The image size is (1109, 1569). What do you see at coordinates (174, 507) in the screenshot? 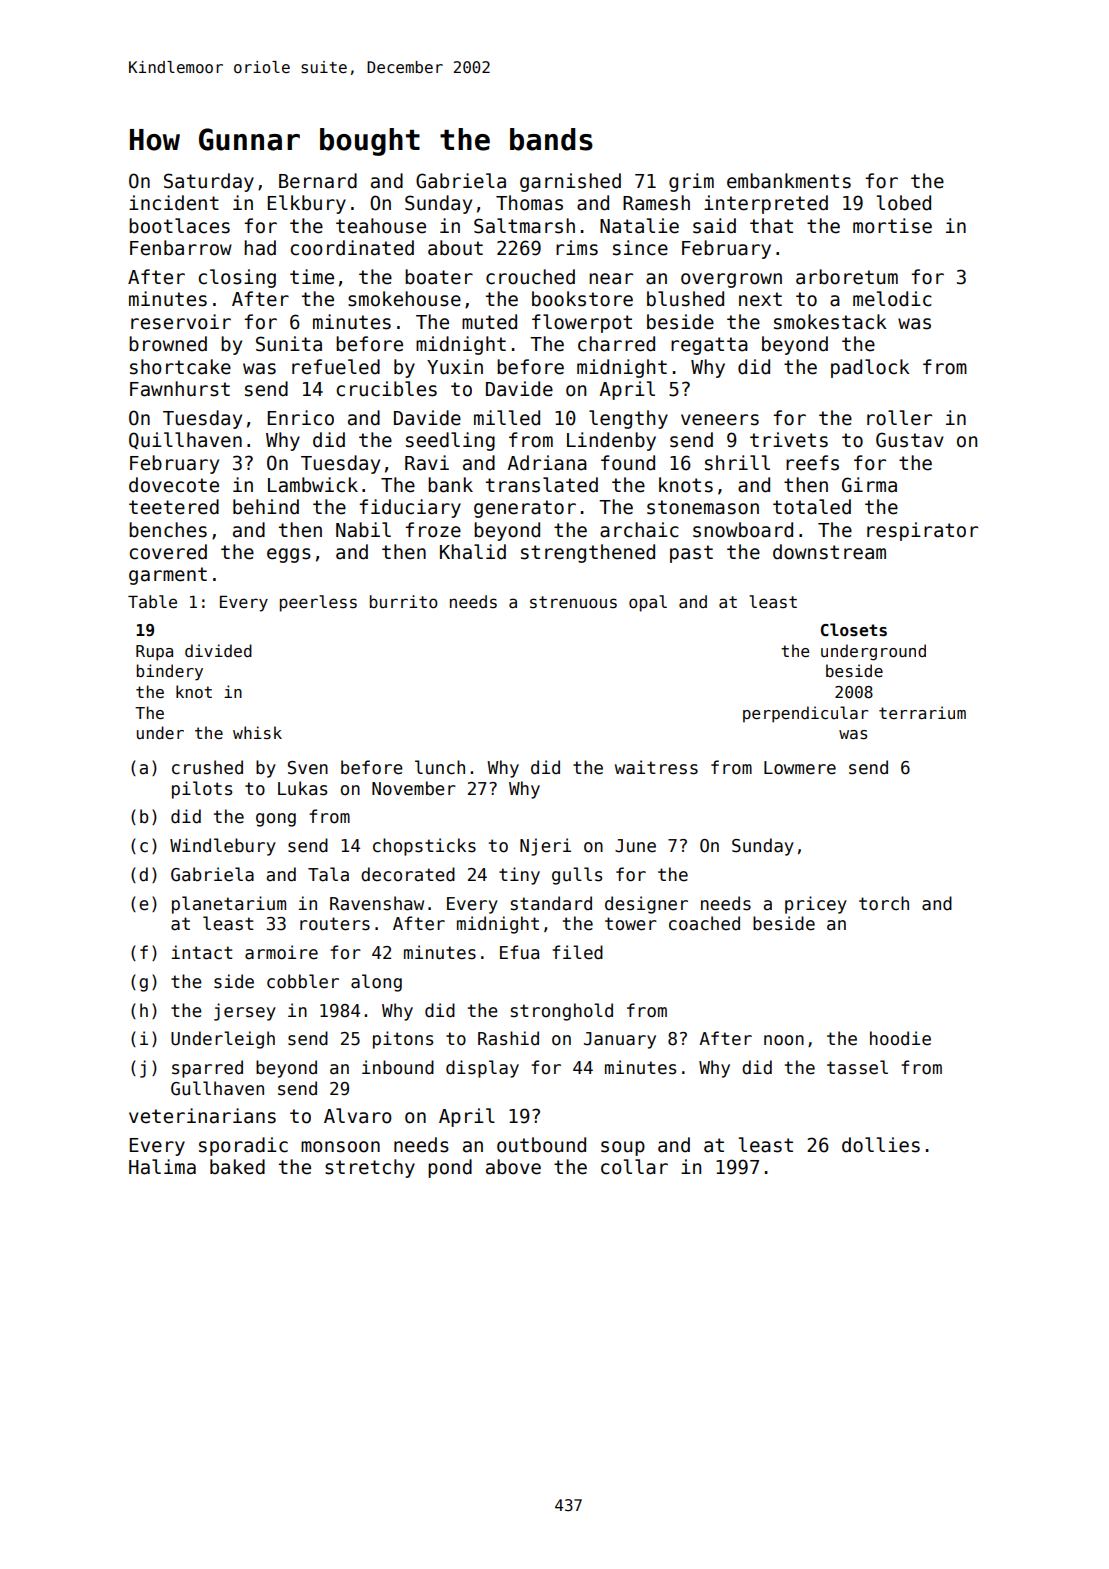
I see `teetered` at bounding box center [174, 507].
